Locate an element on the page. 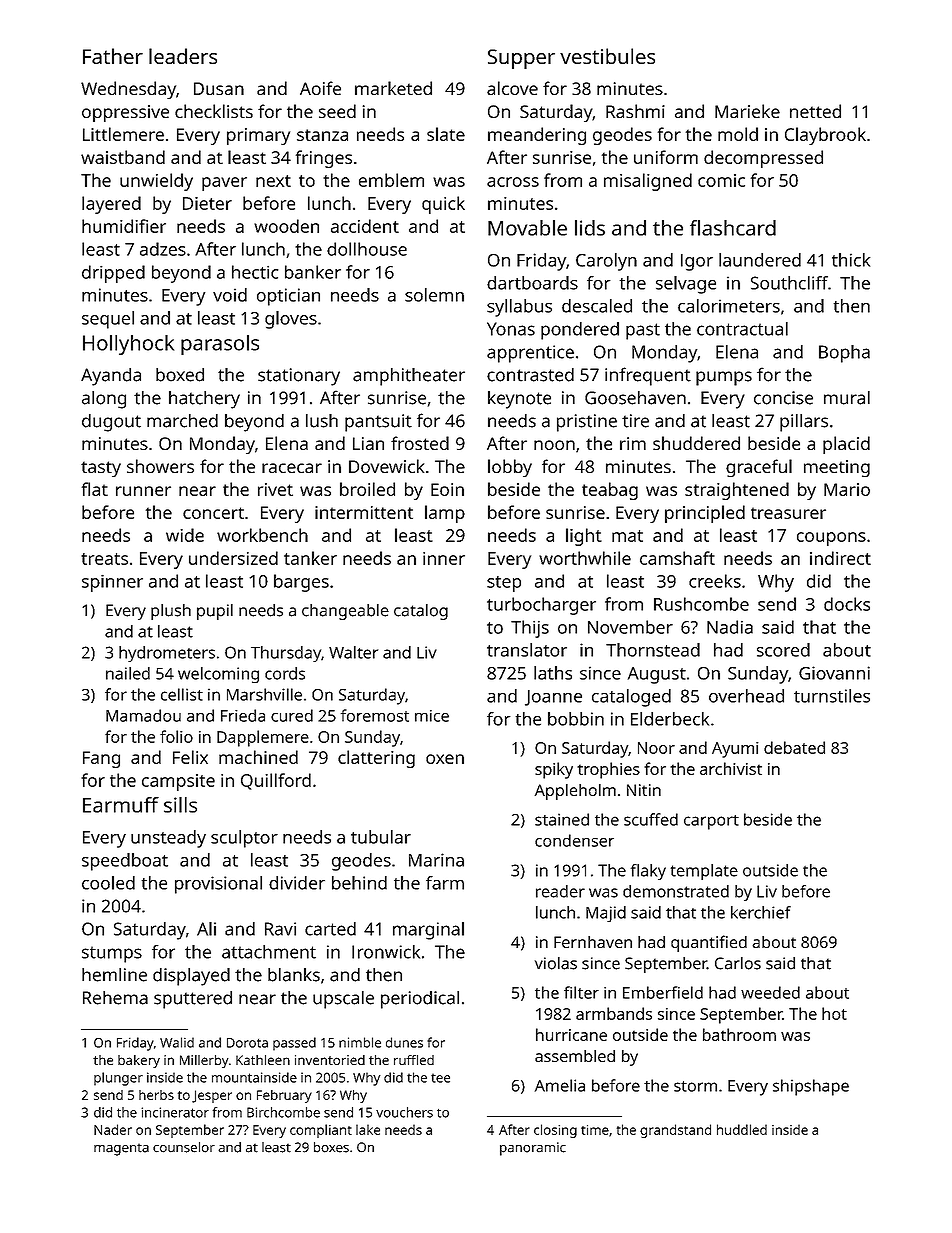 Image resolution: width=952 pixels, height=1233 pixels. Marieke is located at coordinates (747, 111).
